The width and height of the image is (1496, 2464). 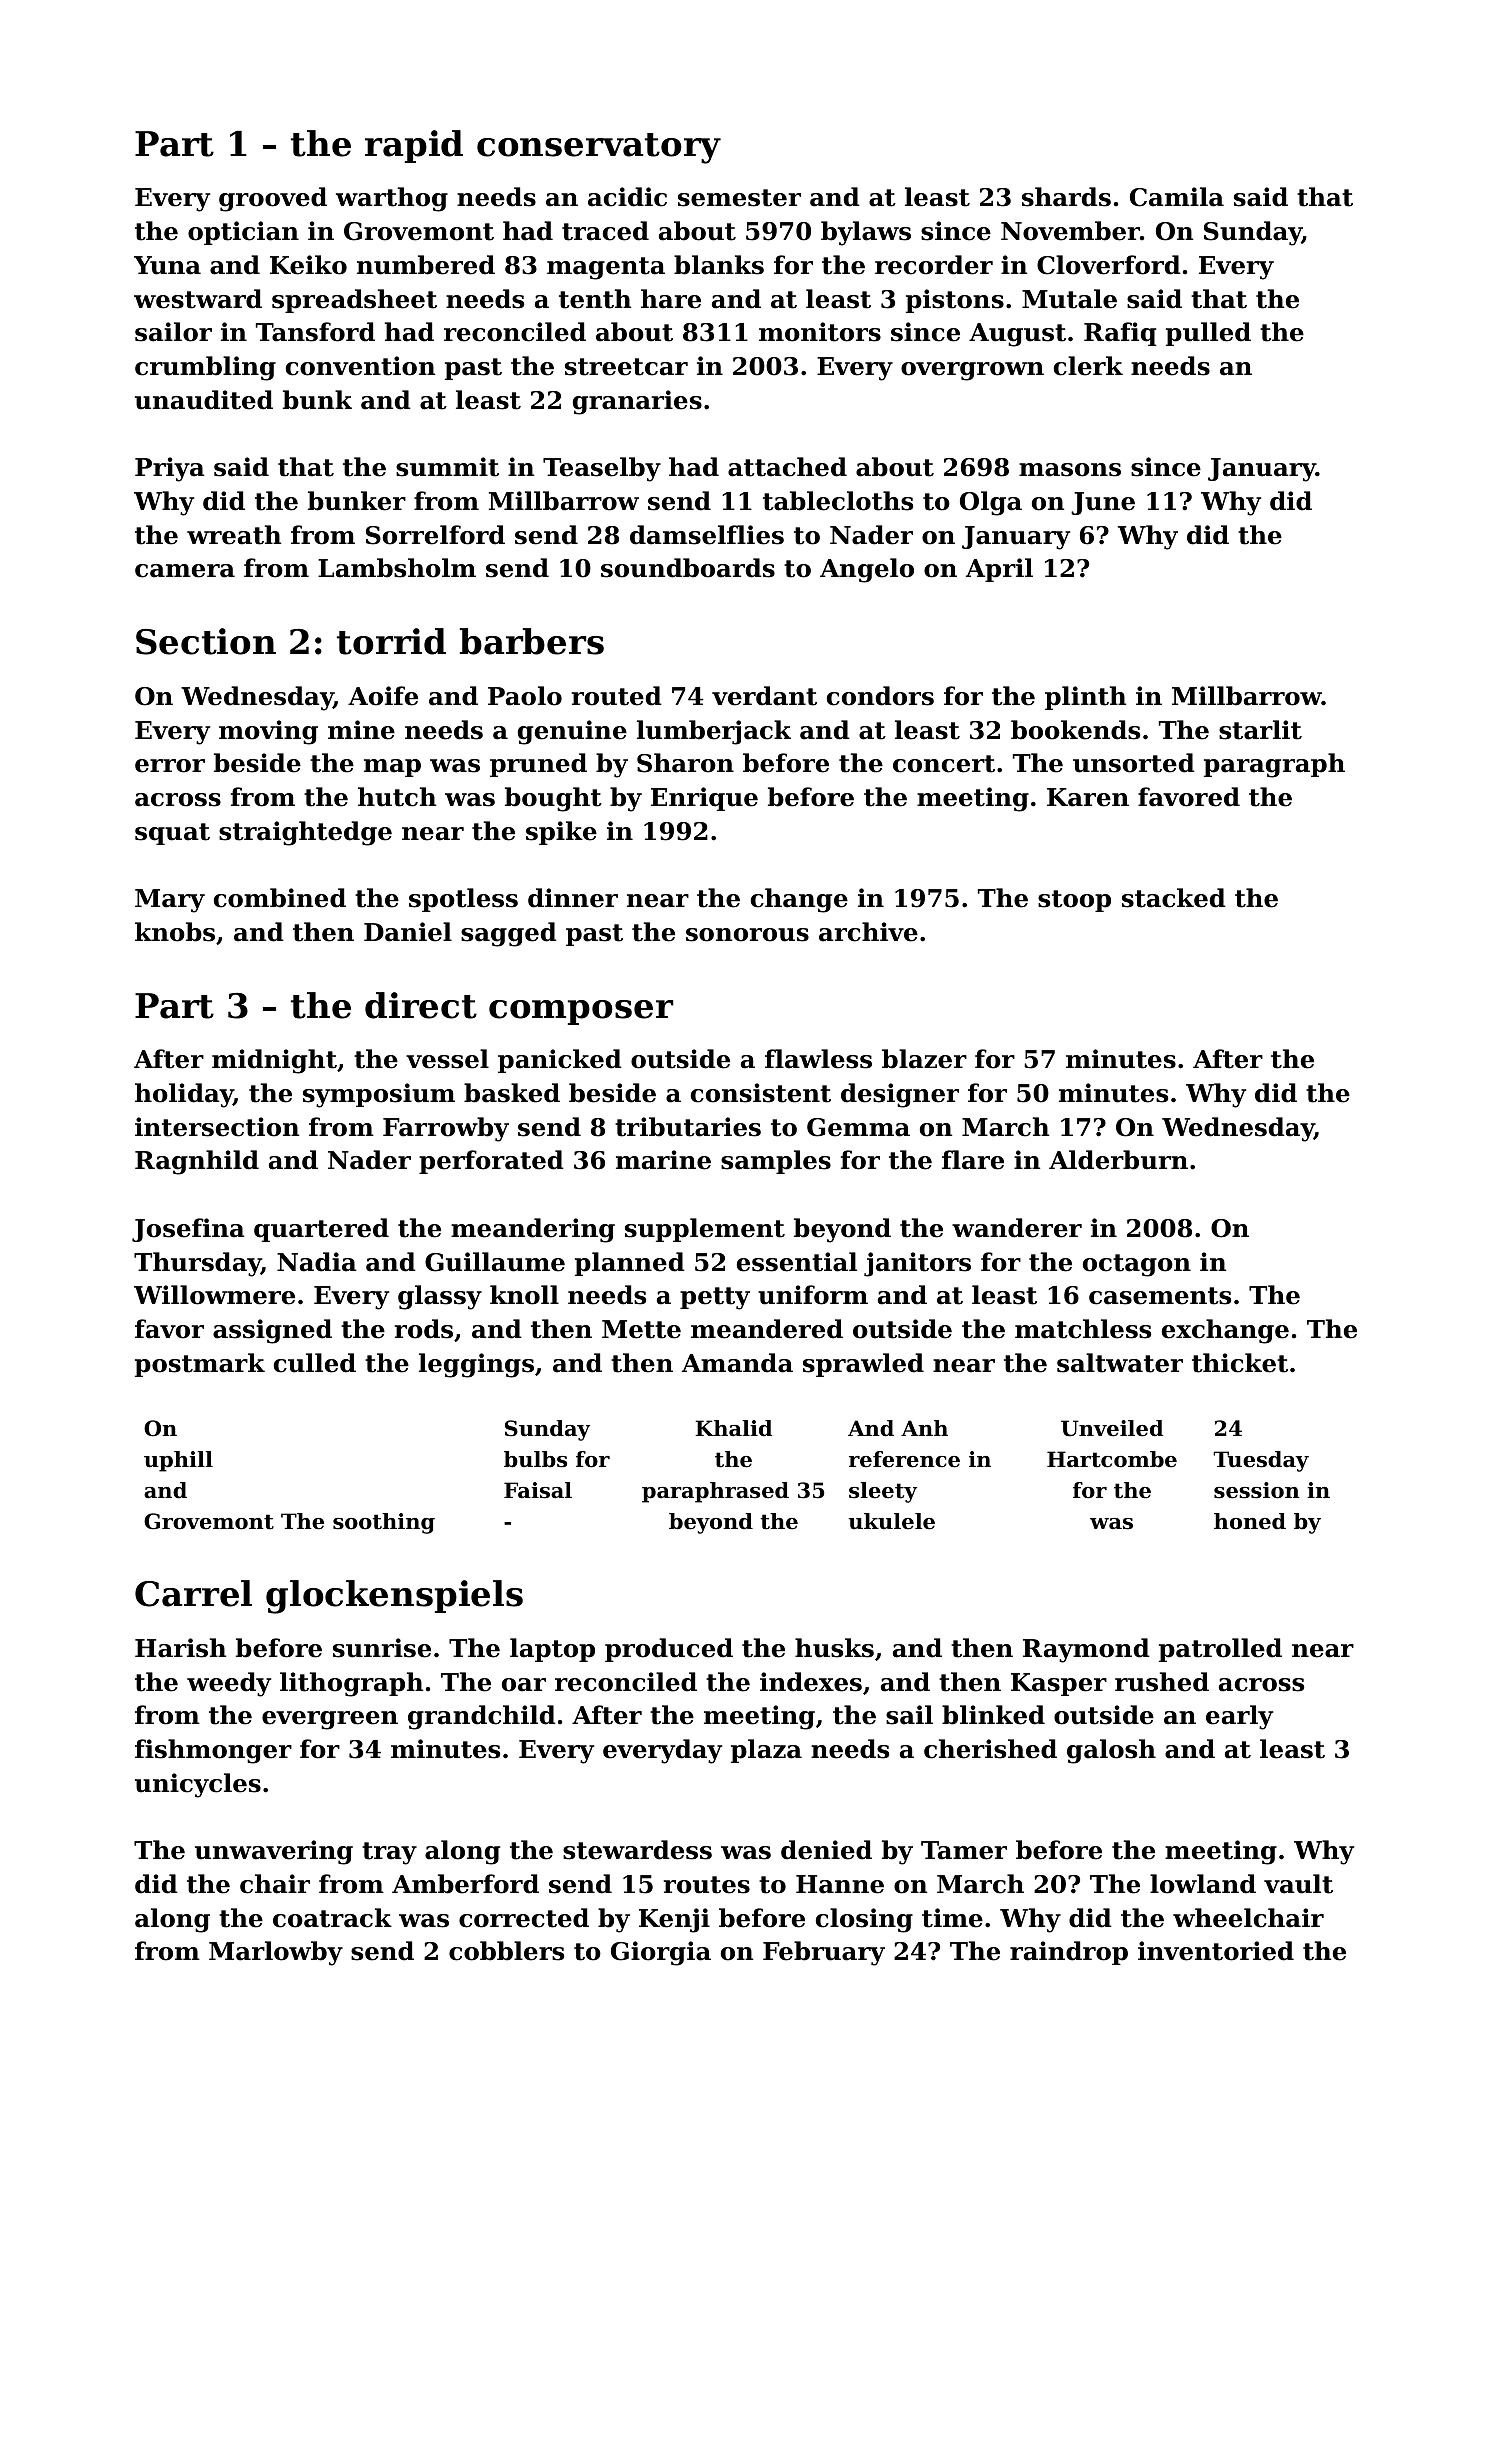 What do you see at coordinates (389, 1853) in the image?
I see `tray` at bounding box center [389, 1853].
